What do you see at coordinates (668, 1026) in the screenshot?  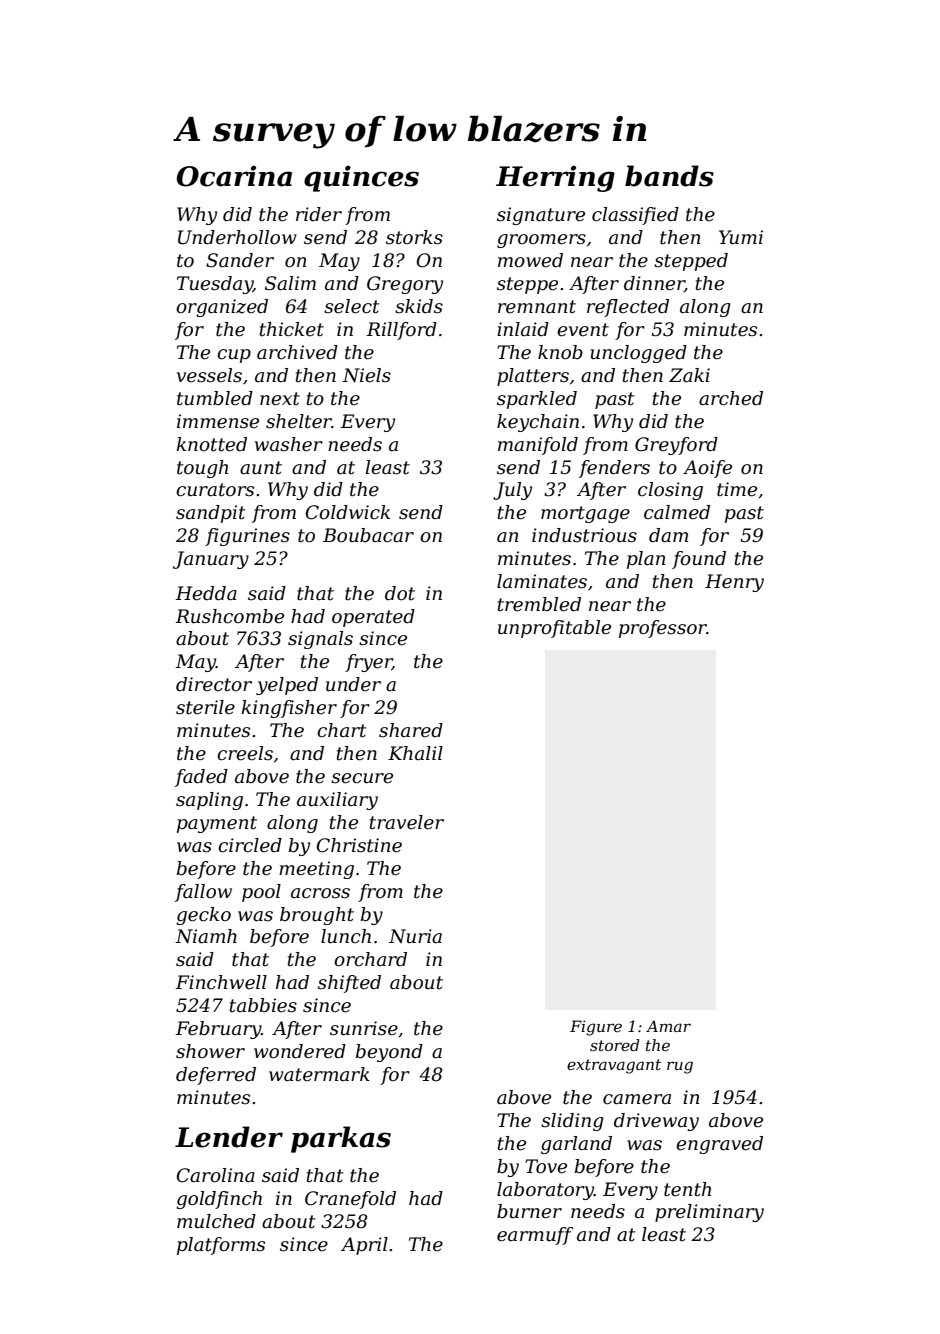 I see `Amar` at bounding box center [668, 1026].
